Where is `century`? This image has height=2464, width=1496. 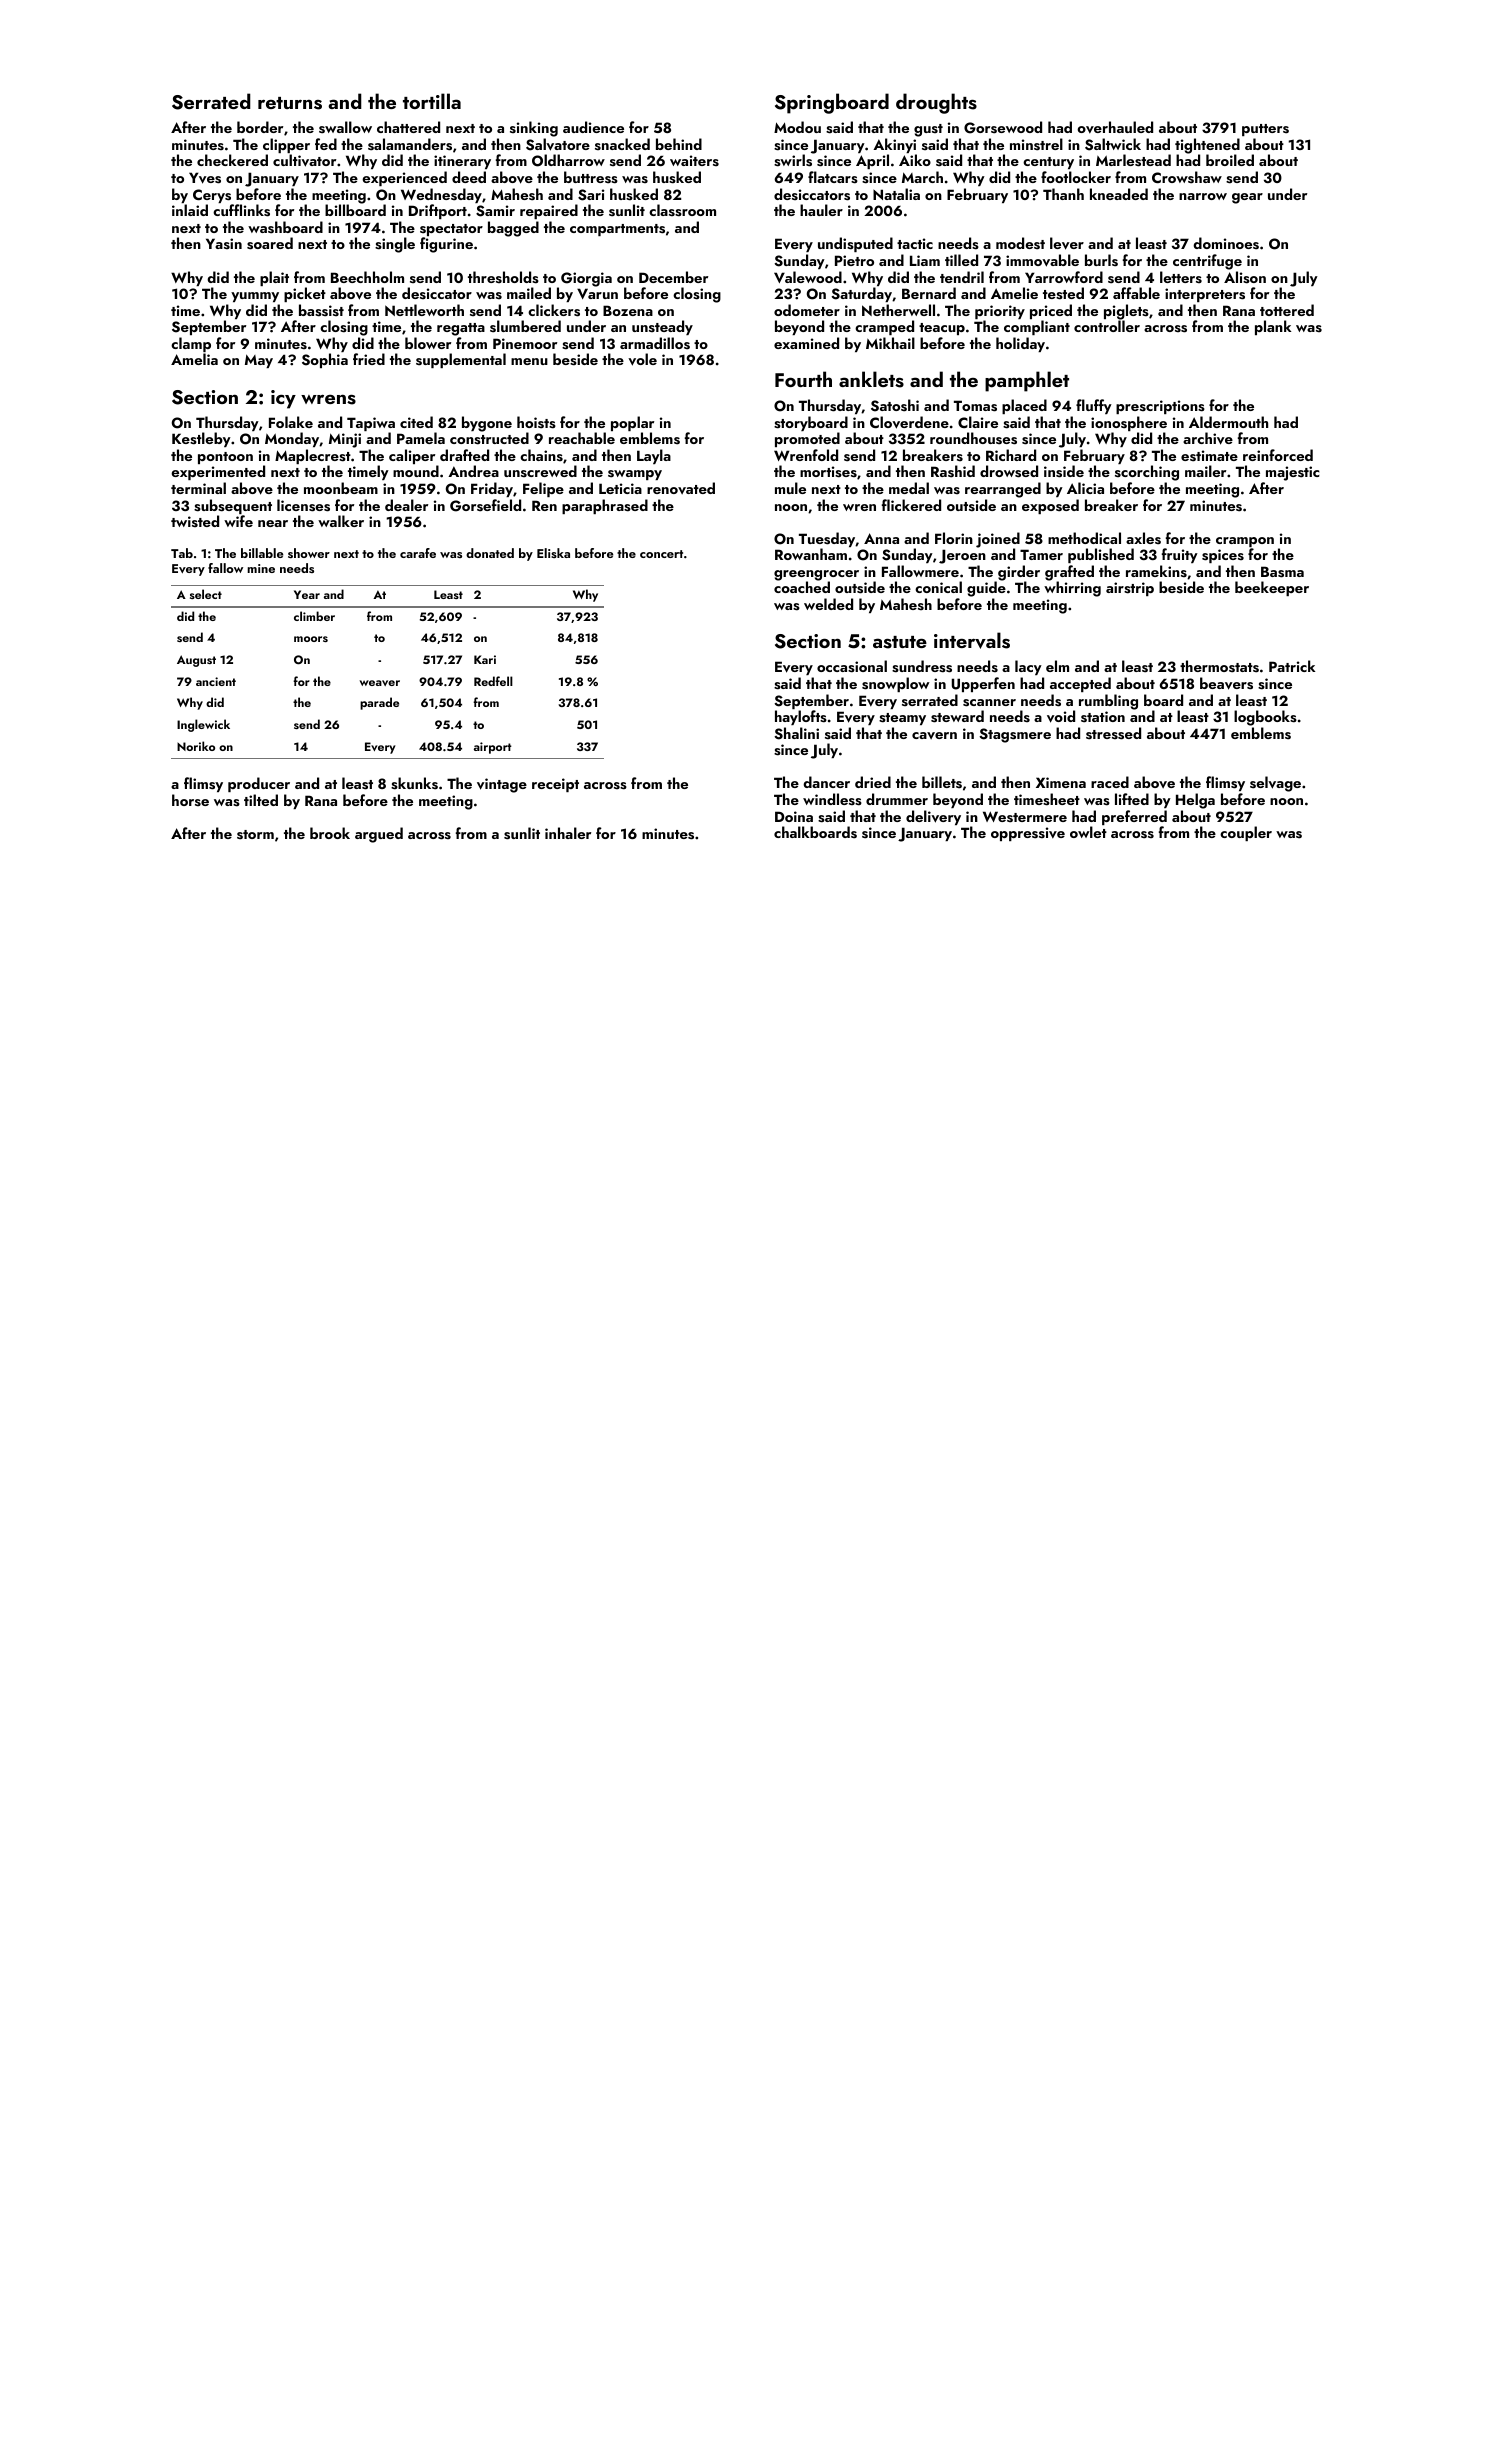
century is located at coordinates (1048, 163).
